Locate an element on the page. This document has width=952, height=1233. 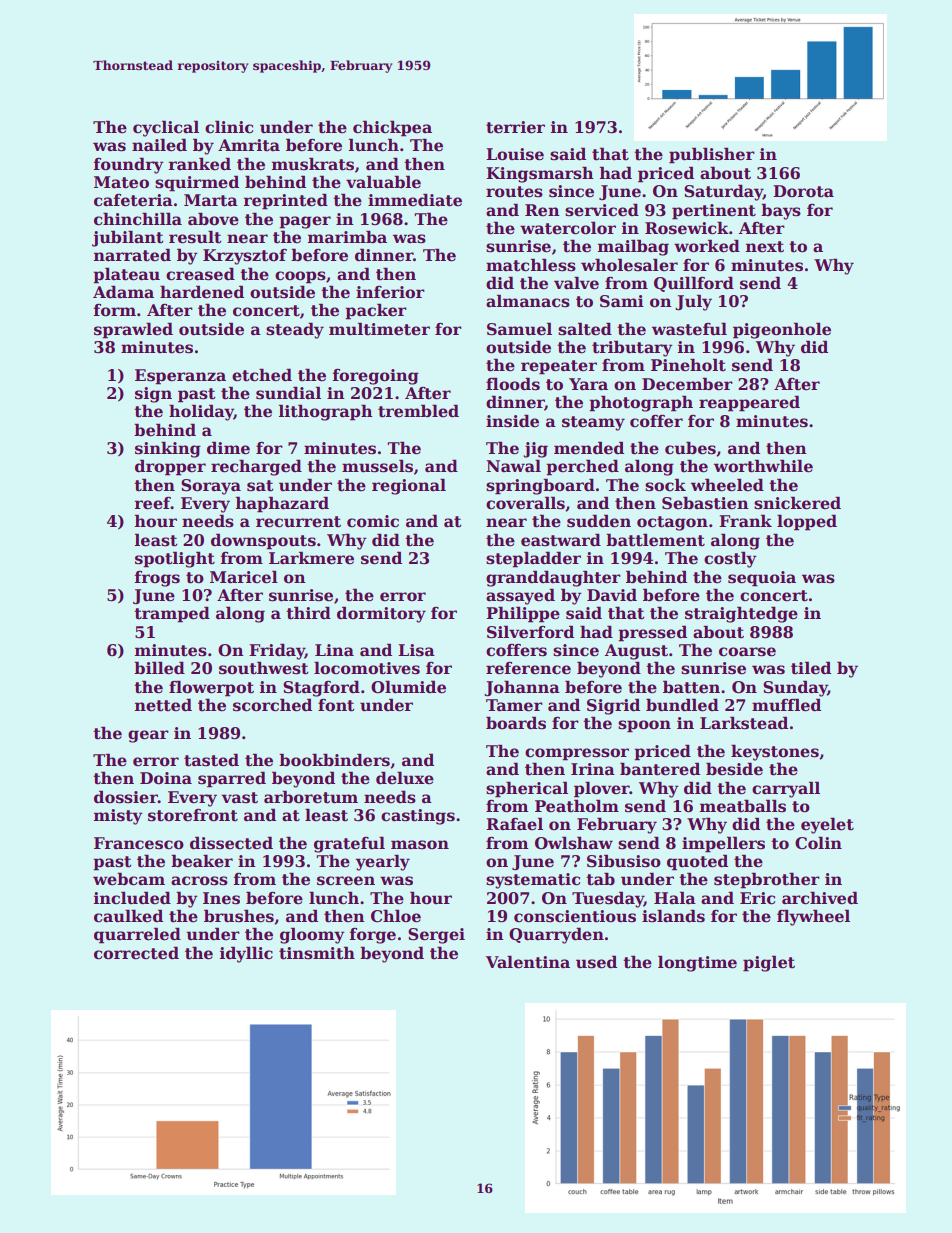
Soraya is located at coordinates (211, 487).
